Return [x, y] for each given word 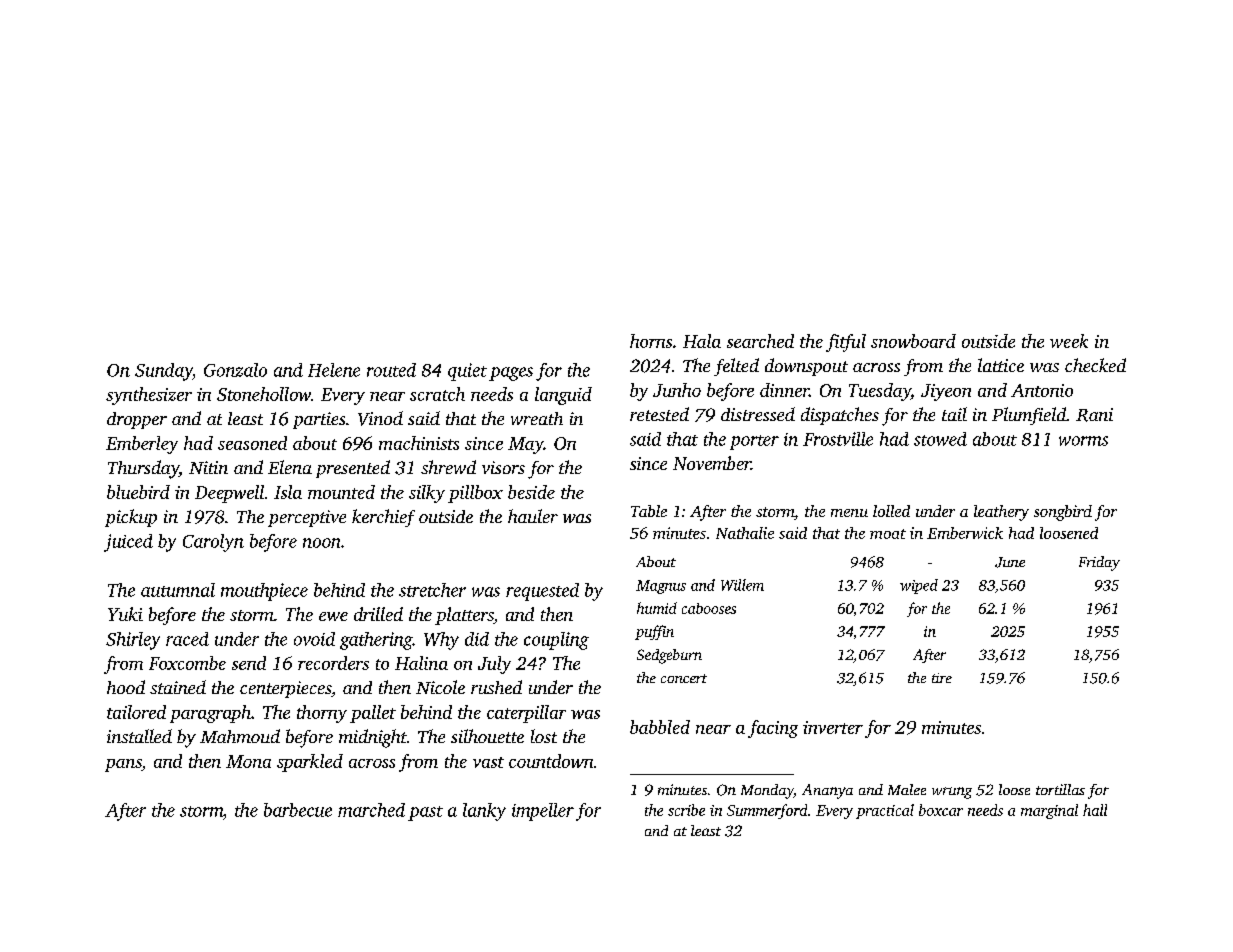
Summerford [767, 811]
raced [187, 639]
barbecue [298, 810]
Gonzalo [235, 370]
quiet [467, 372]
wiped [919, 586]
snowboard [913, 341]
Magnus [661, 587]
